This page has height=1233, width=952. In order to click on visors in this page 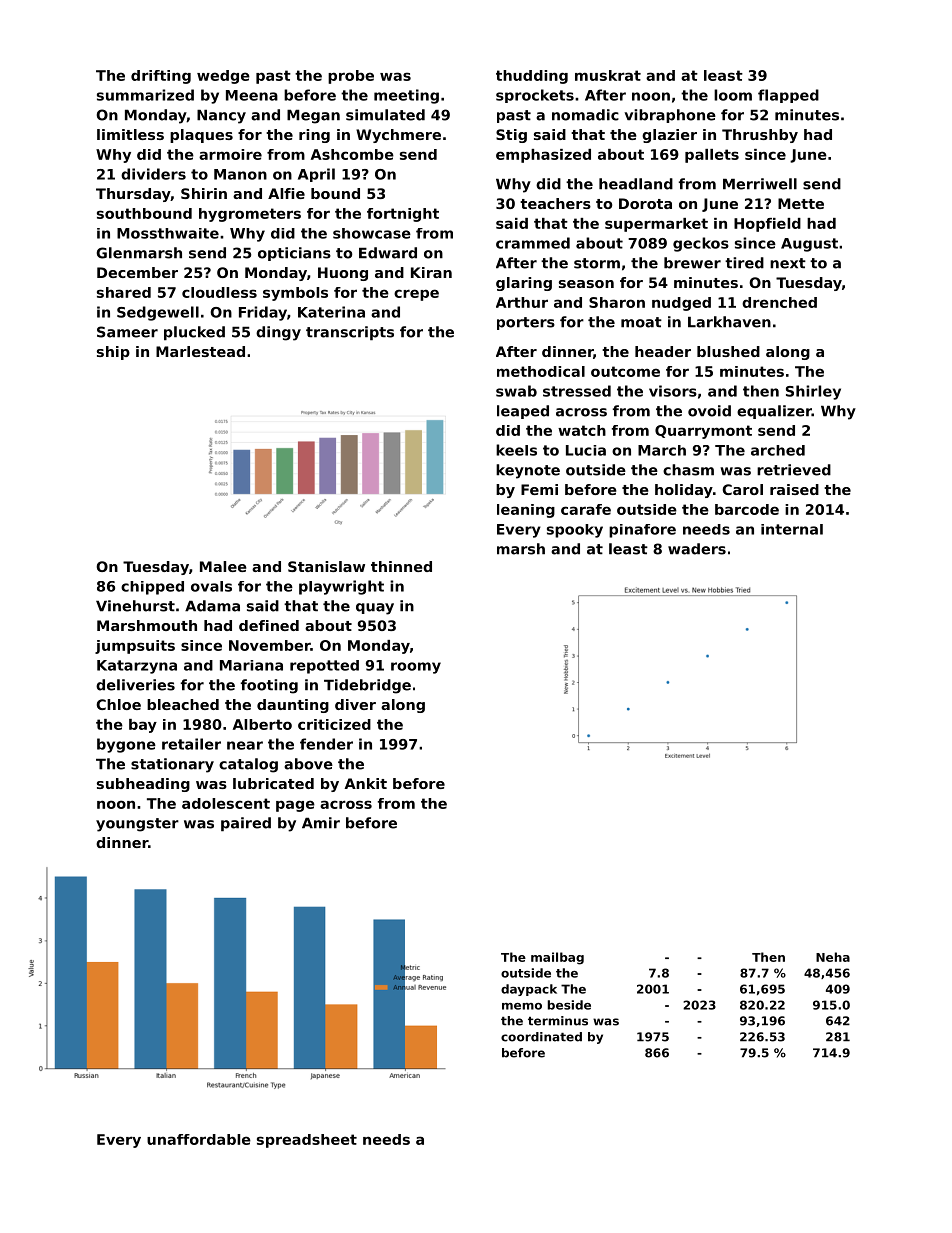, I will do `click(673, 391)`.
